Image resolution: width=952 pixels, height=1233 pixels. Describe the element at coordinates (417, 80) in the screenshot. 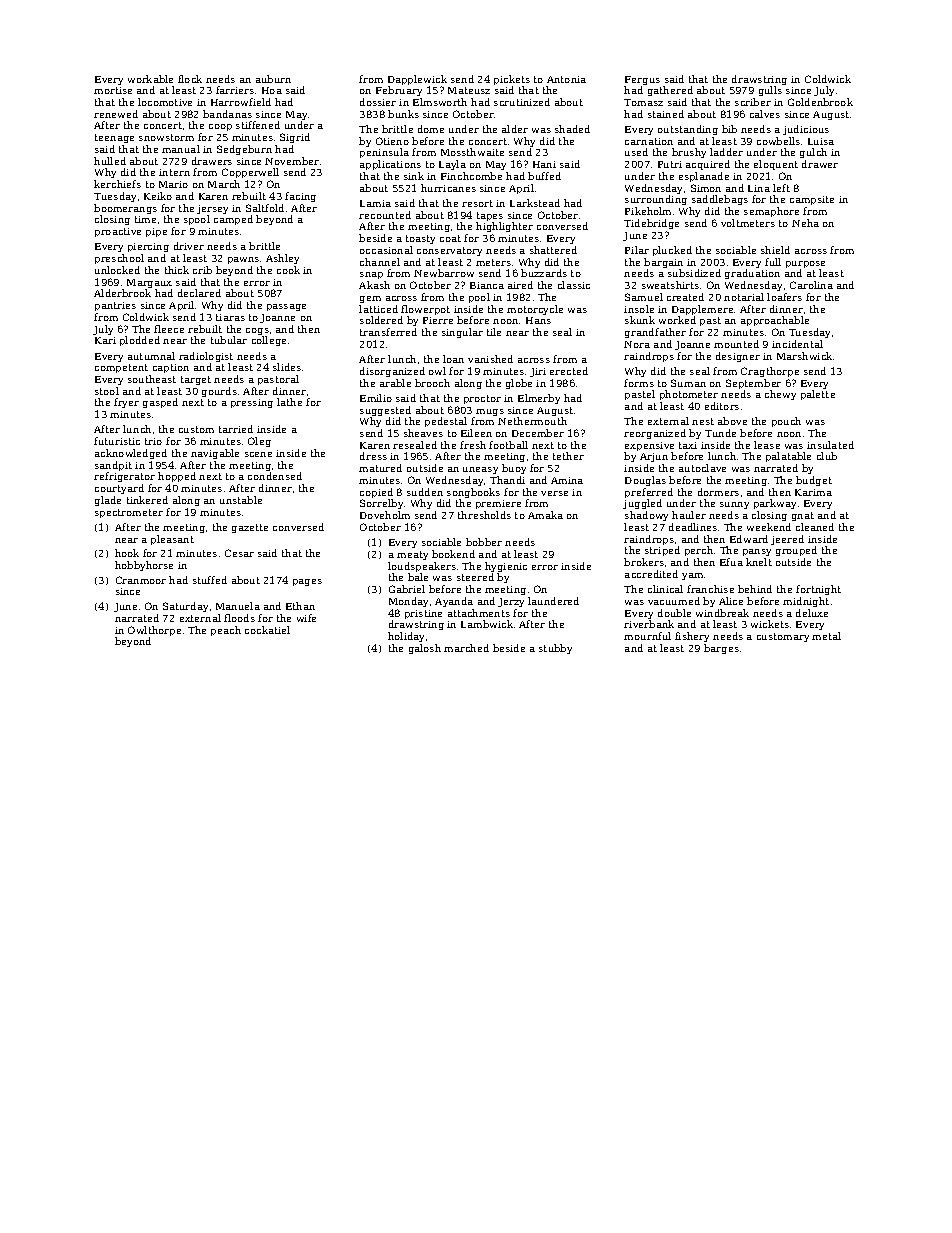

I see `Dapplewick` at that location.
